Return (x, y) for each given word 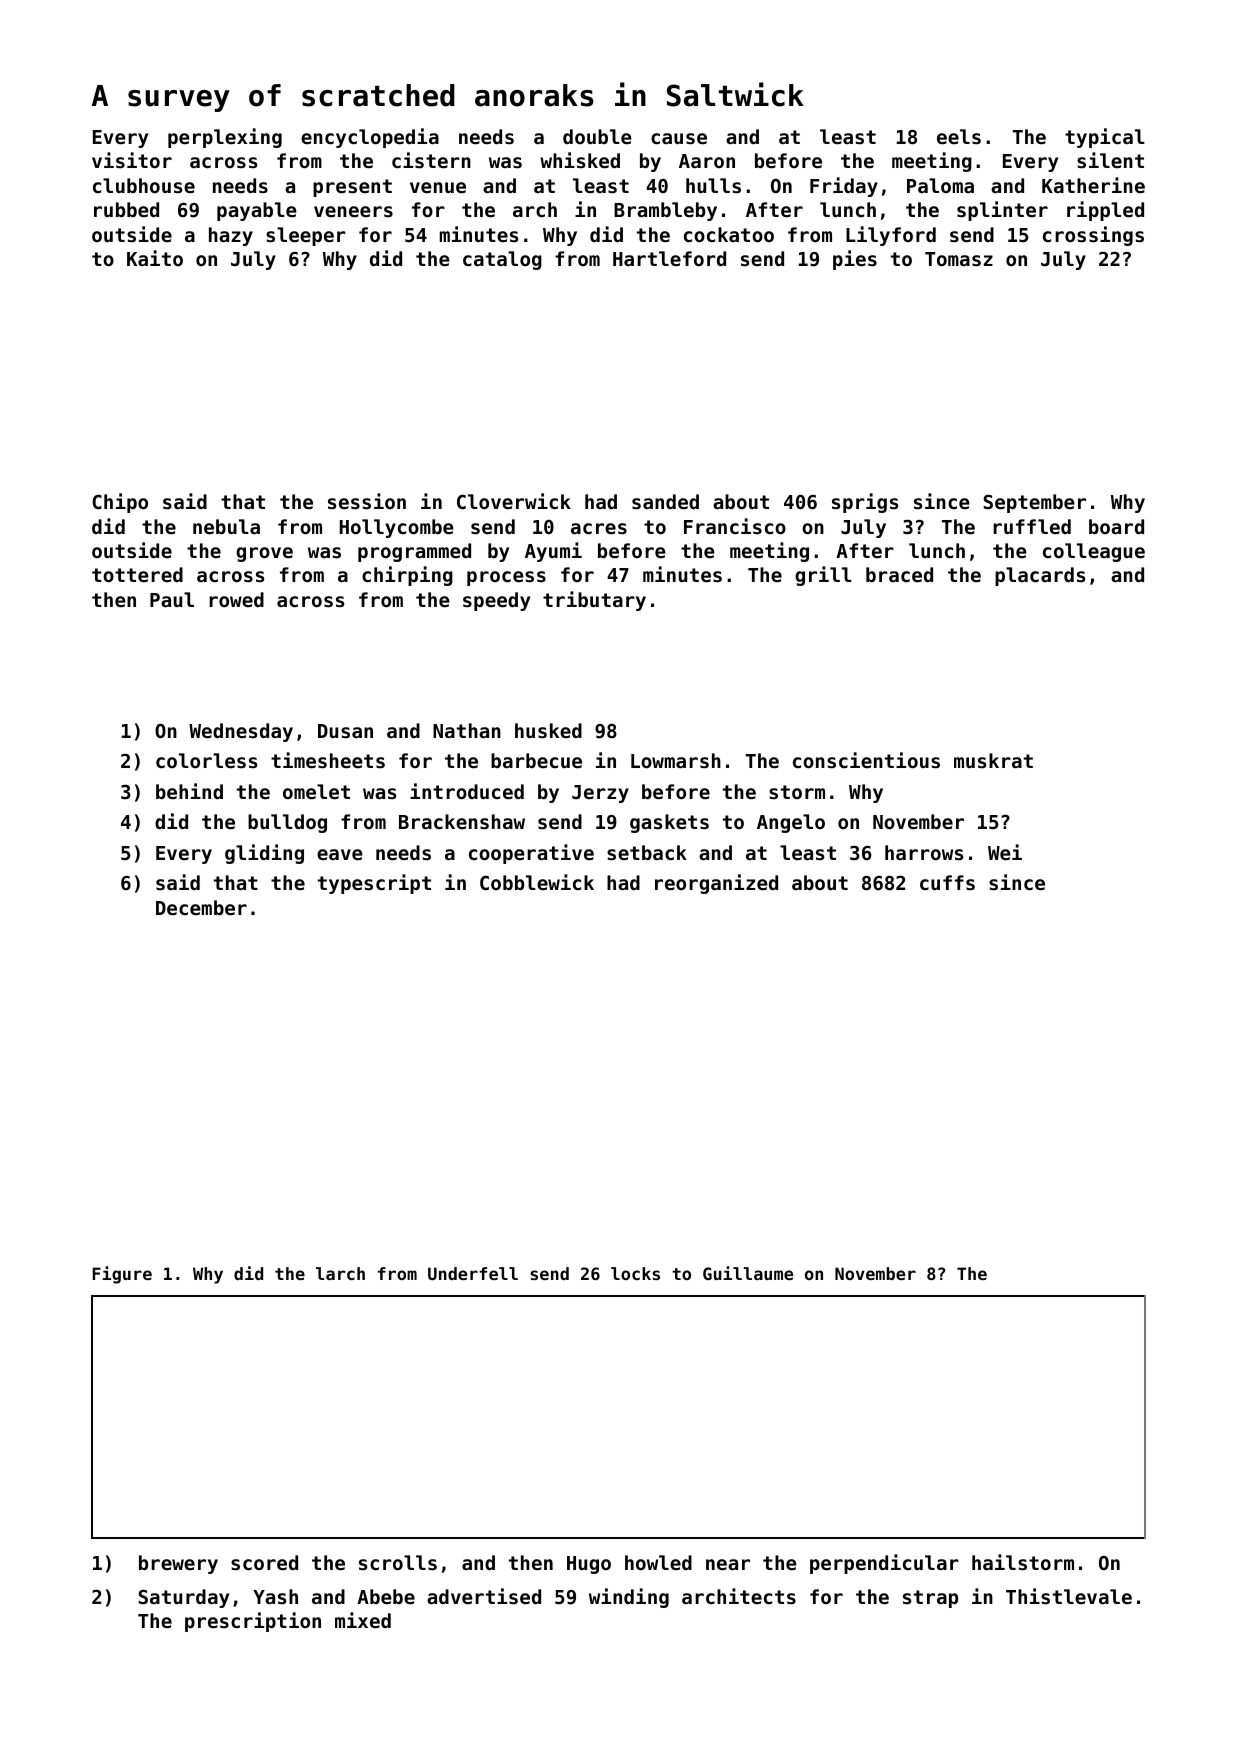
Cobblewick (537, 882)
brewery (178, 1564)
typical (1105, 138)
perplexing (225, 138)
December (201, 907)
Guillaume (748, 1273)
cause (679, 139)
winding (629, 1598)
